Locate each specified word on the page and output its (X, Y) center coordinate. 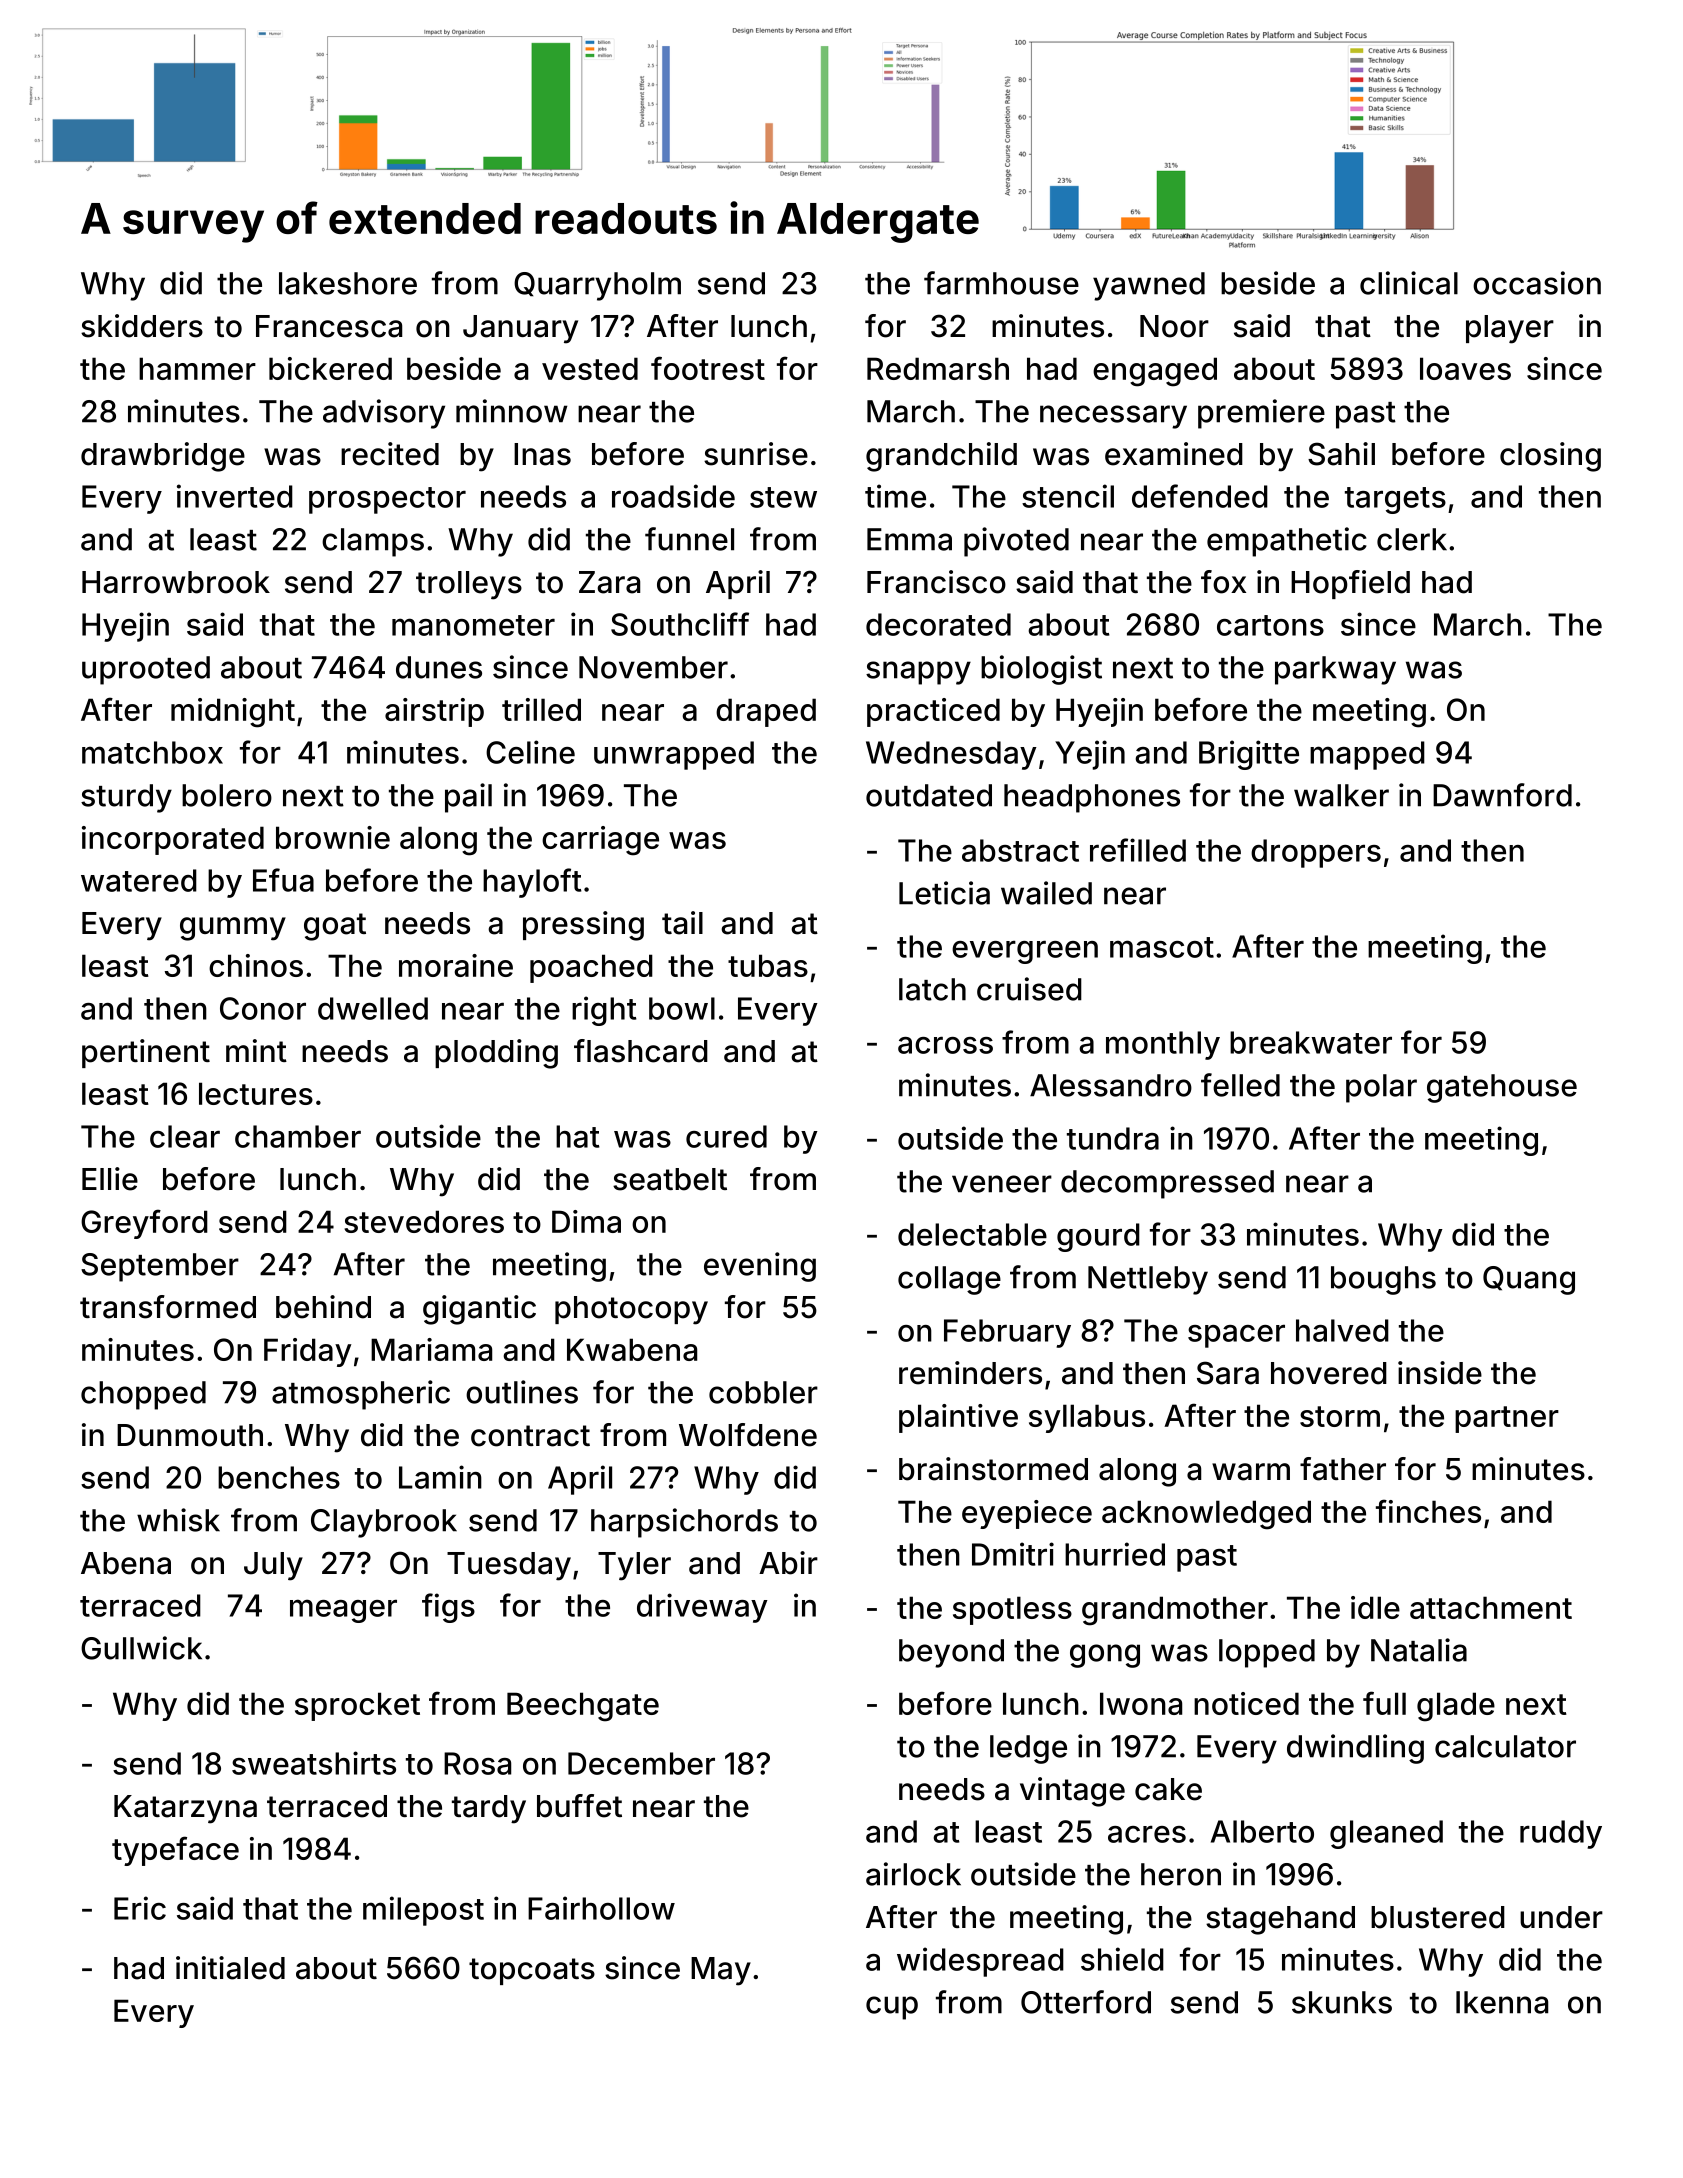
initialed (230, 1968)
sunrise (756, 454)
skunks (1342, 2002)
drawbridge (163, 457)
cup (892, 2008)
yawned (1149, 286)
